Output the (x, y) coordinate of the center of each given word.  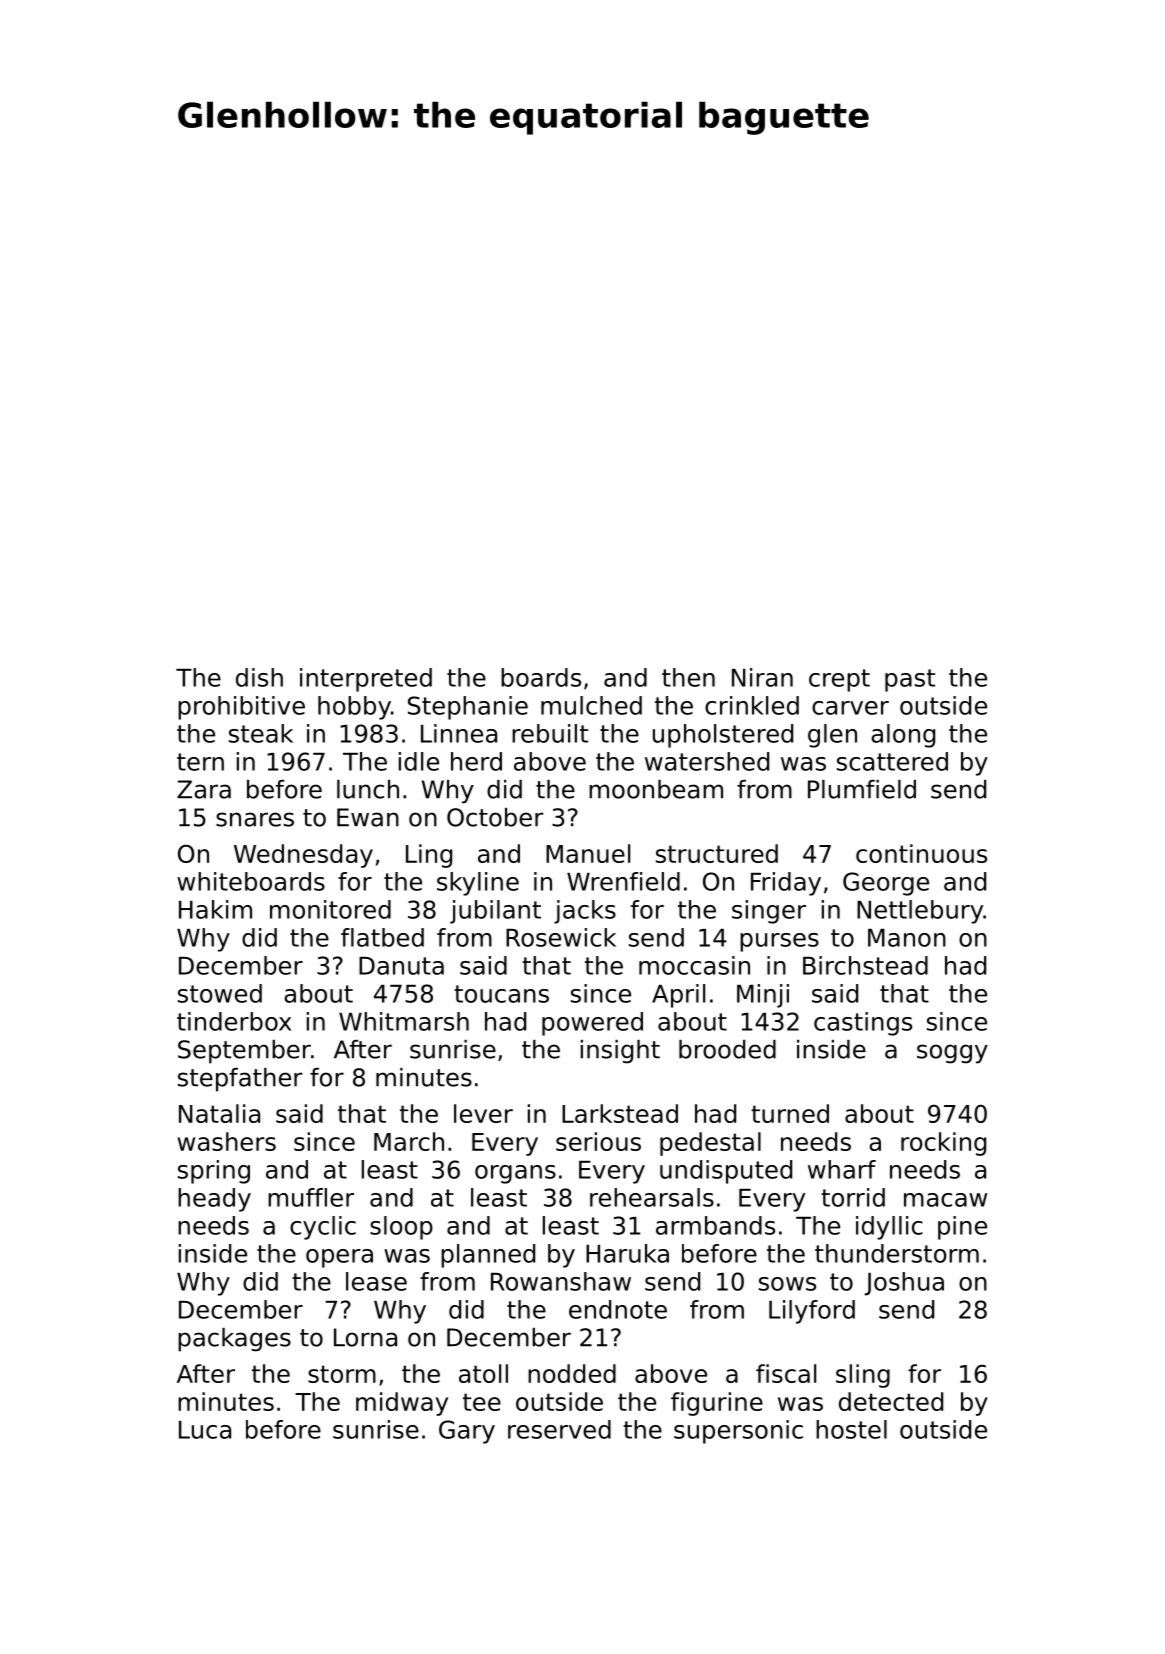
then (688, 677)
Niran (762, 677)
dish (259, 677)
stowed (220, 993)
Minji (763, 996)
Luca (205, 1430)
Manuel (588, 853)
